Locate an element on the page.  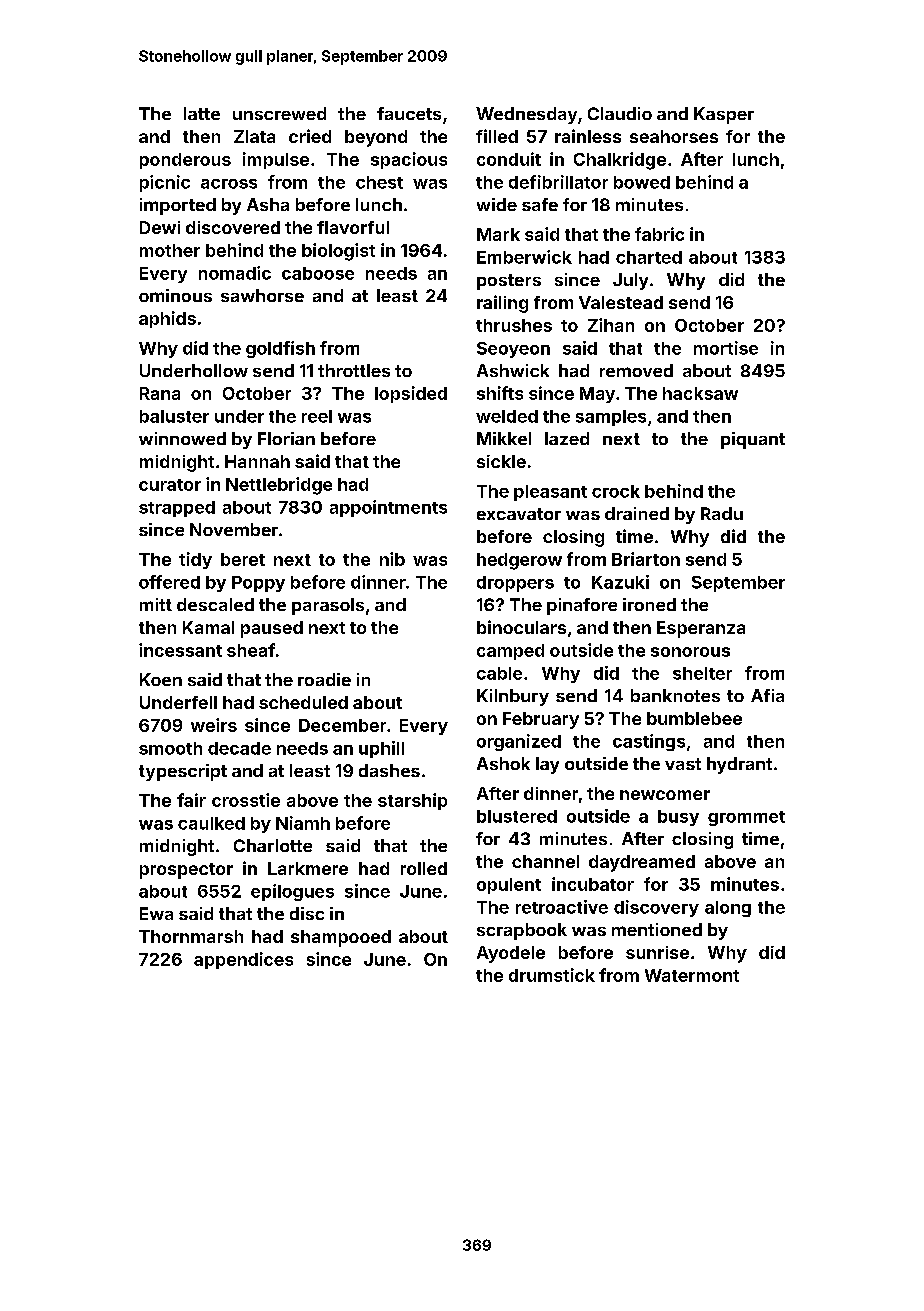
epilogues is located at coordinates (292, 892).
